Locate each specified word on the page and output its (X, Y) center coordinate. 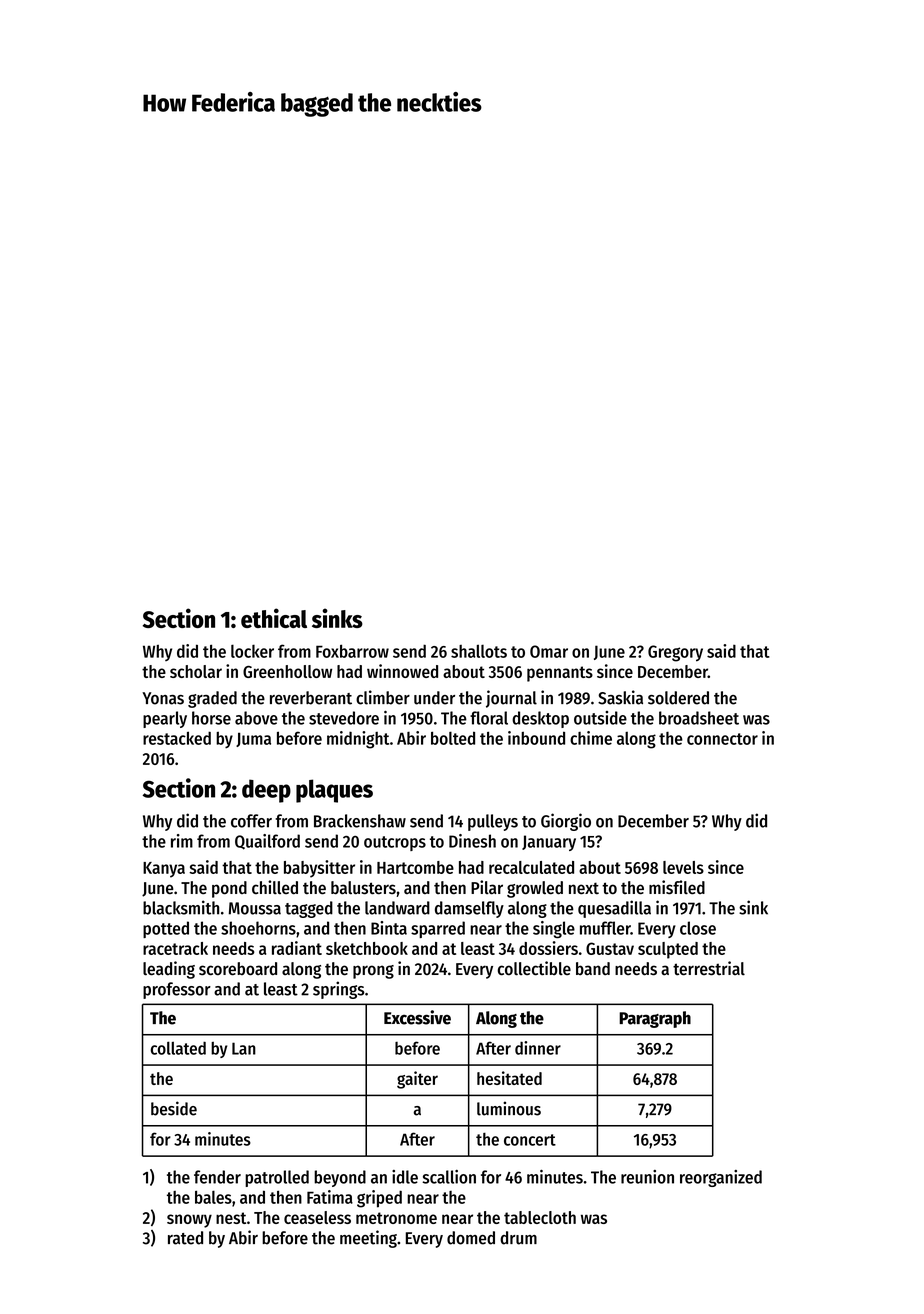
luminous (509, 1108)
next (584, 888)
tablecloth (540, 1217)
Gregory (675, 653)
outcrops (395, 843)
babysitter (319, 869)
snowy (189, 1221)
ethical (274, 618)
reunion (647, 1177)
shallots (479, 651)
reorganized (721, 1178)
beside (174, 1108)
